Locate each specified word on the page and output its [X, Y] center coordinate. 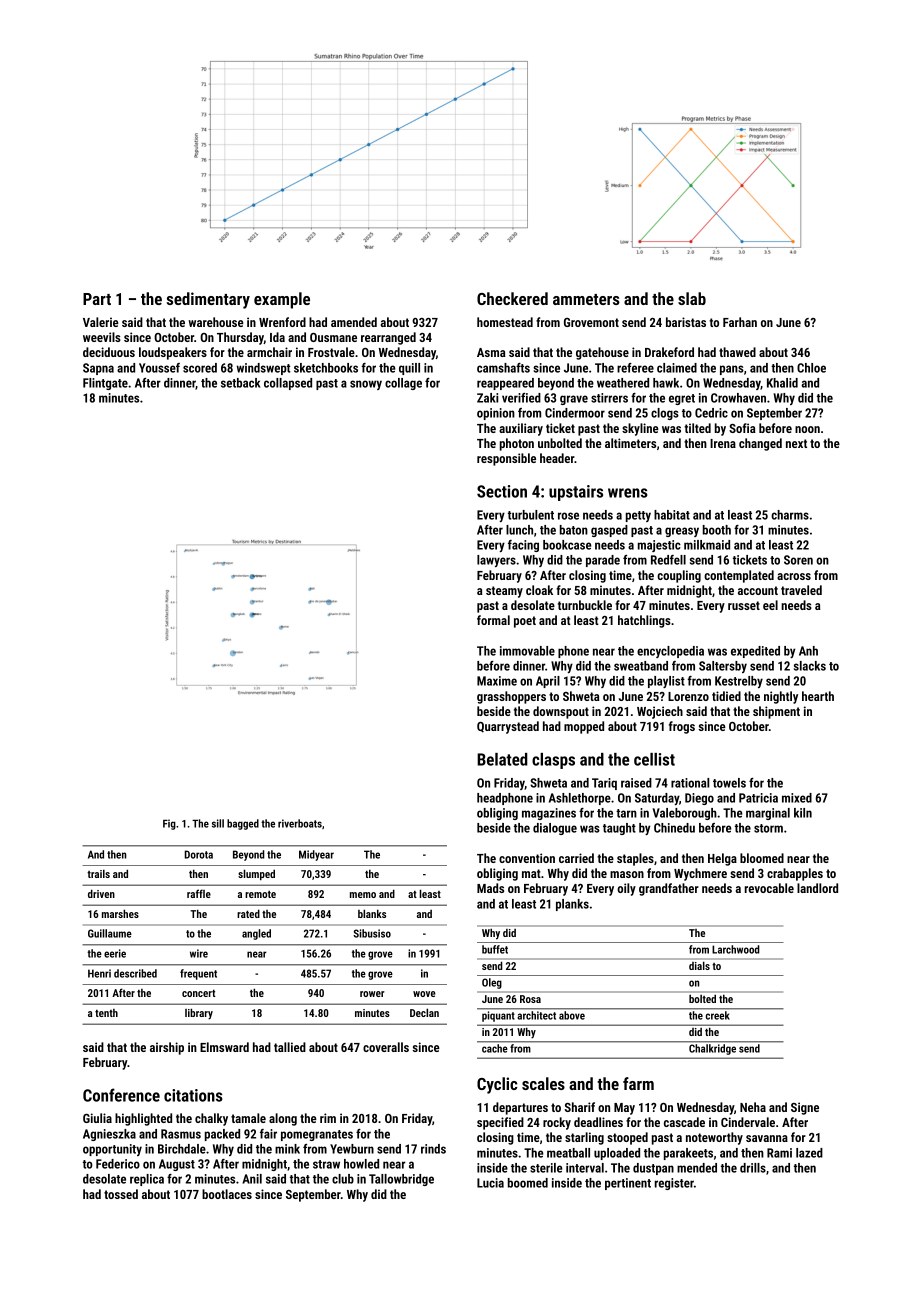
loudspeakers [173, 353]
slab [692, 298]
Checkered [512, 298]
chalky [211, 1119]
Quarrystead [508, 727]
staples [635, 859]
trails [98, 873]
